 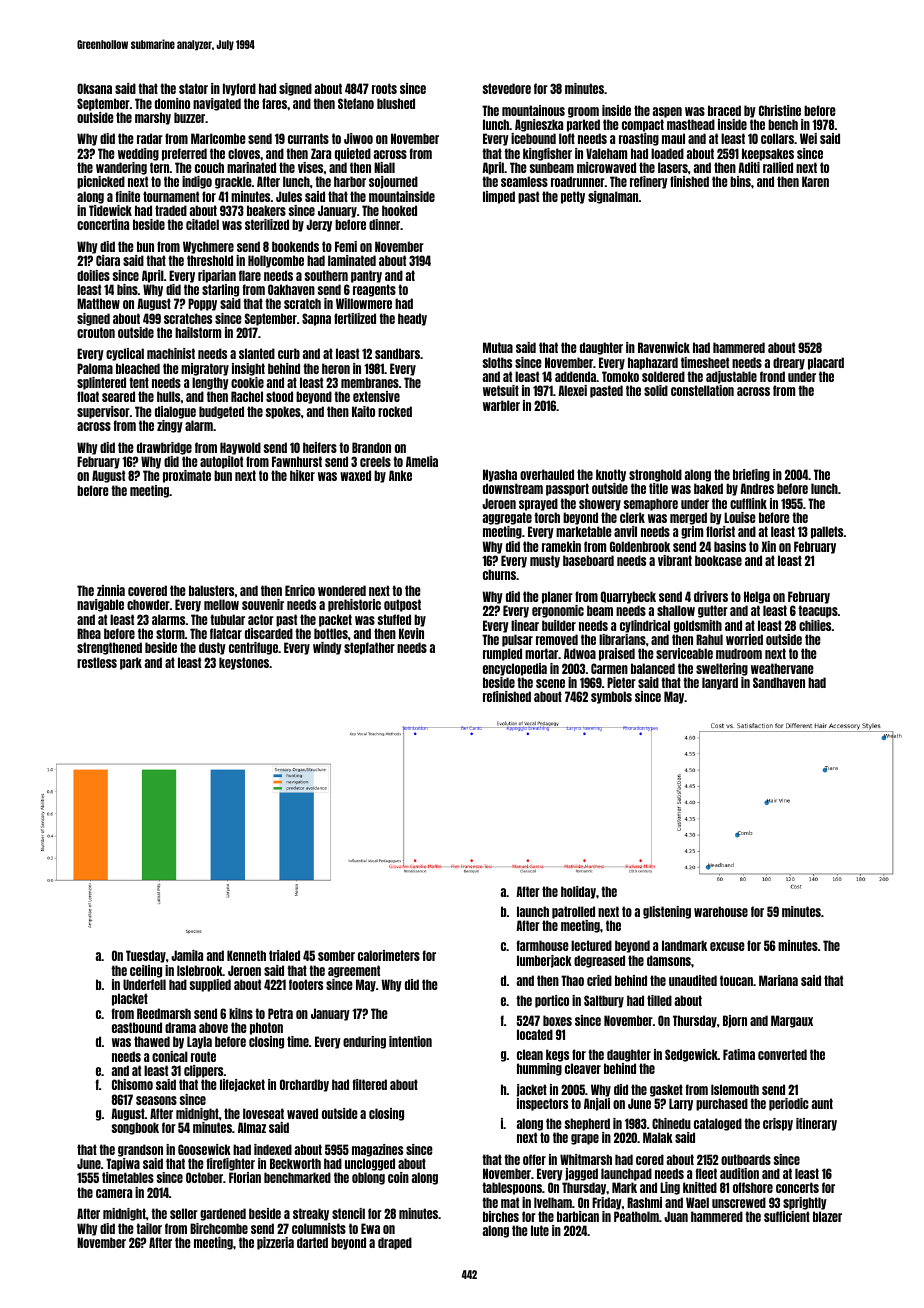 I want to click on blushed, so click(x=396, y=103).
